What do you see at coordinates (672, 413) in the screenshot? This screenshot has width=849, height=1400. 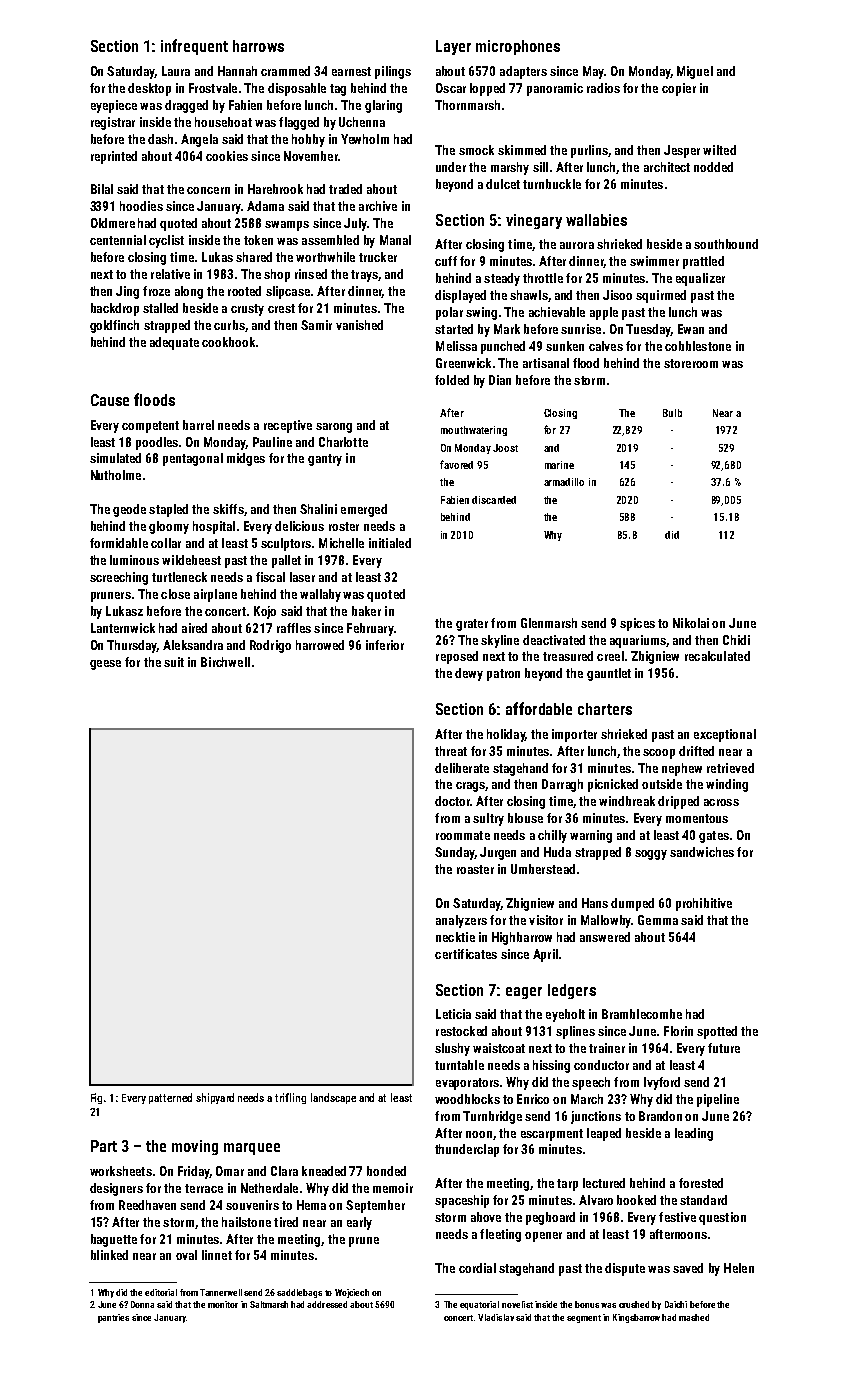 I see `Bulb` at bounding box center [672, 413].
